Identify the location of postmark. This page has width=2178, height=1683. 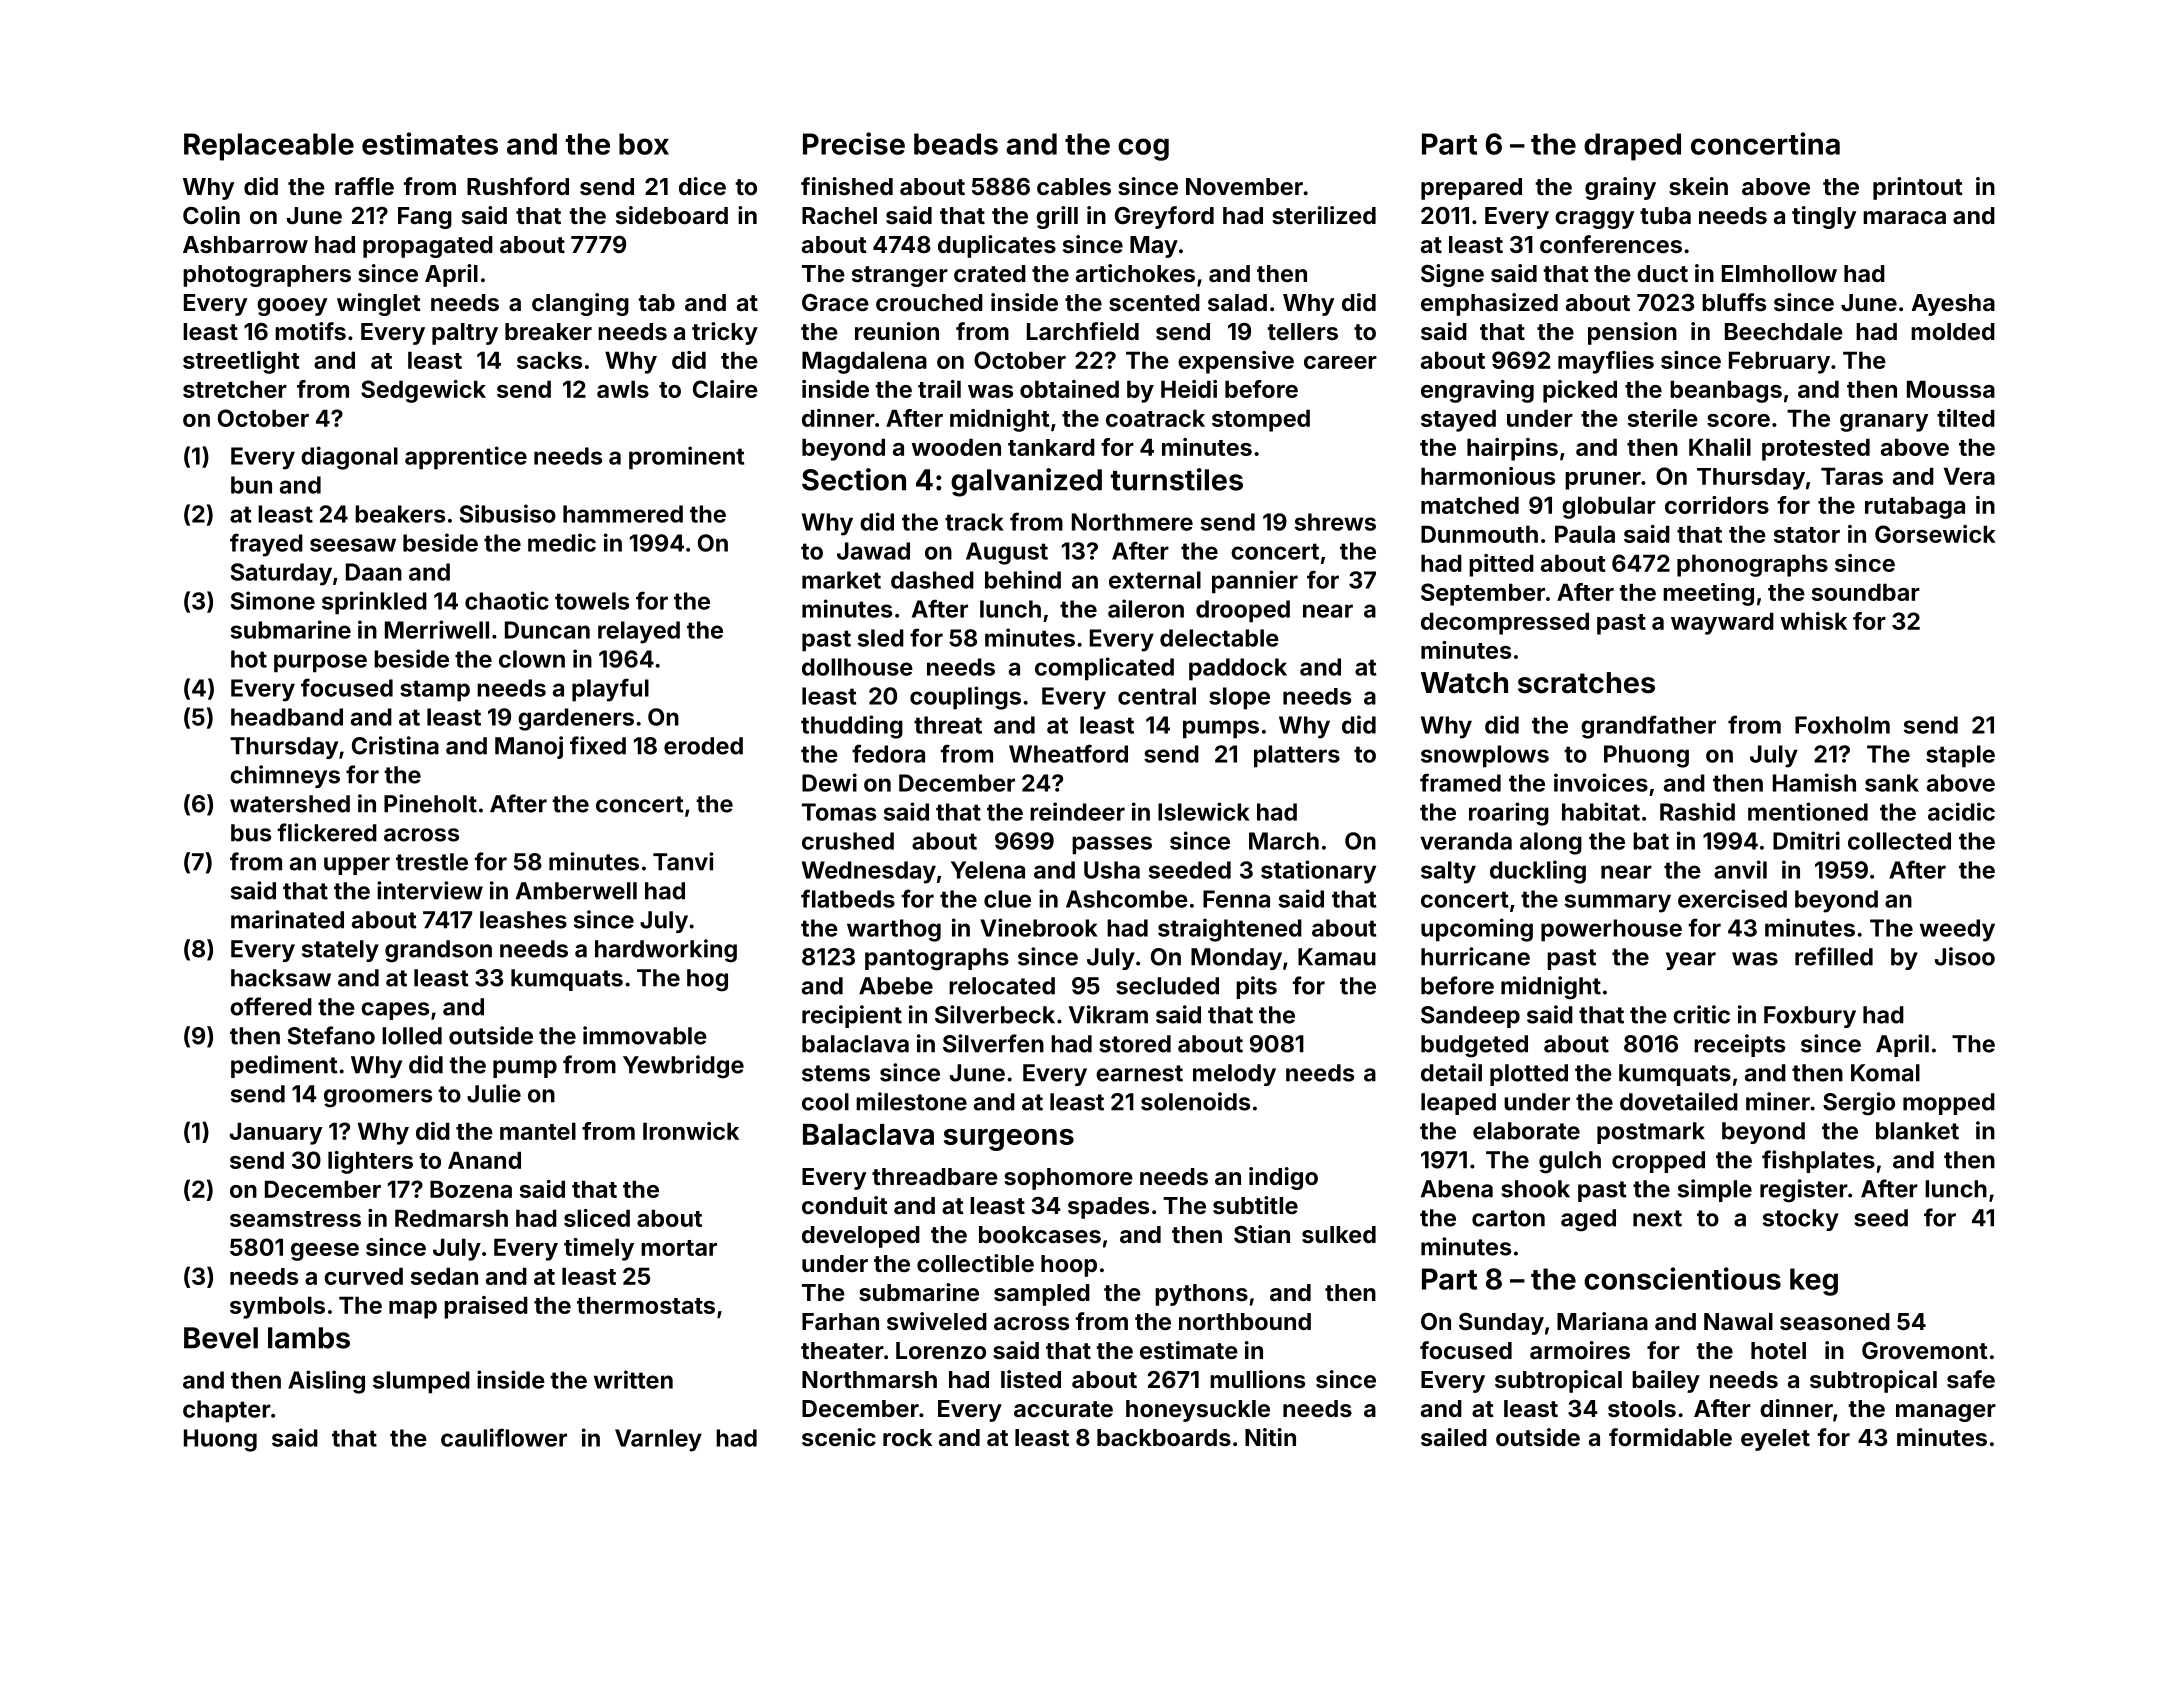
(1651, 1133).
